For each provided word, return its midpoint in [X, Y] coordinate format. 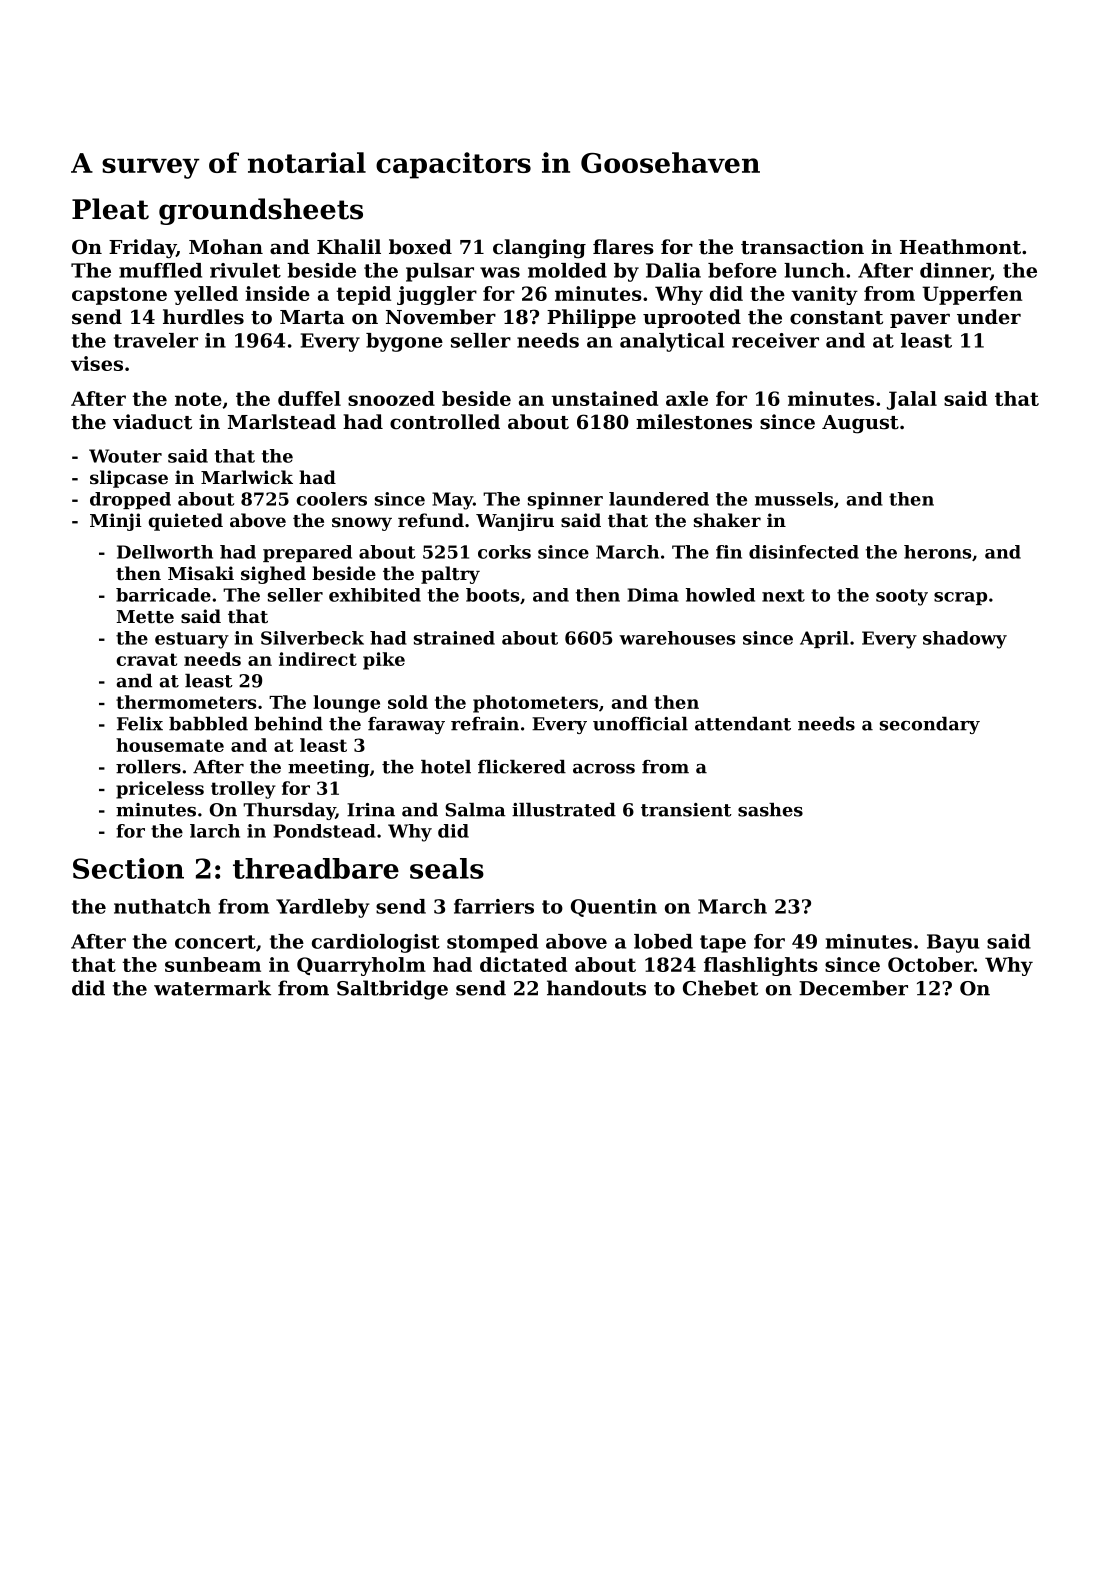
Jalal [912, 400]
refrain [485, 724]
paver [920, 320]
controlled [445, 422]
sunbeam [213, 964]
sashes [770, 810]
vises [97, 363]
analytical [672, 342]
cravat [146, 659]
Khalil [349, 247]
